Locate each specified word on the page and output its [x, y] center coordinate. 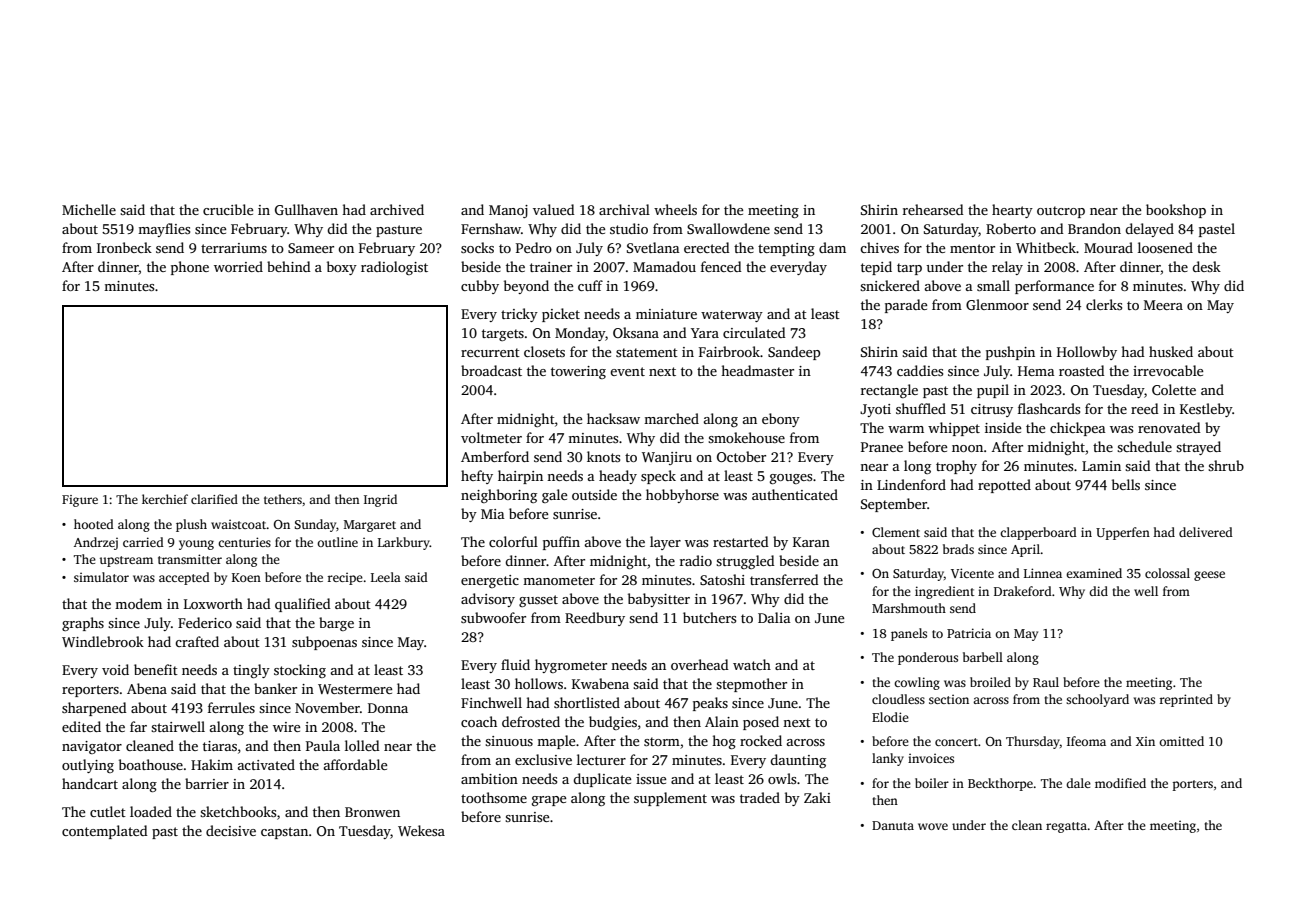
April [1026, 550]
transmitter [190, 559]
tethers [283, 499]
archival [624, 209]
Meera [1163, 305]
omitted [1181, 741]
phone [190, 268]
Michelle [89, 209]
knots [603, 456]
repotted [1004, 486]
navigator [92, 747]
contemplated [105, 832]
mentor [972, 248]
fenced [721, 266]
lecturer [601, 759]
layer [665, 543]
